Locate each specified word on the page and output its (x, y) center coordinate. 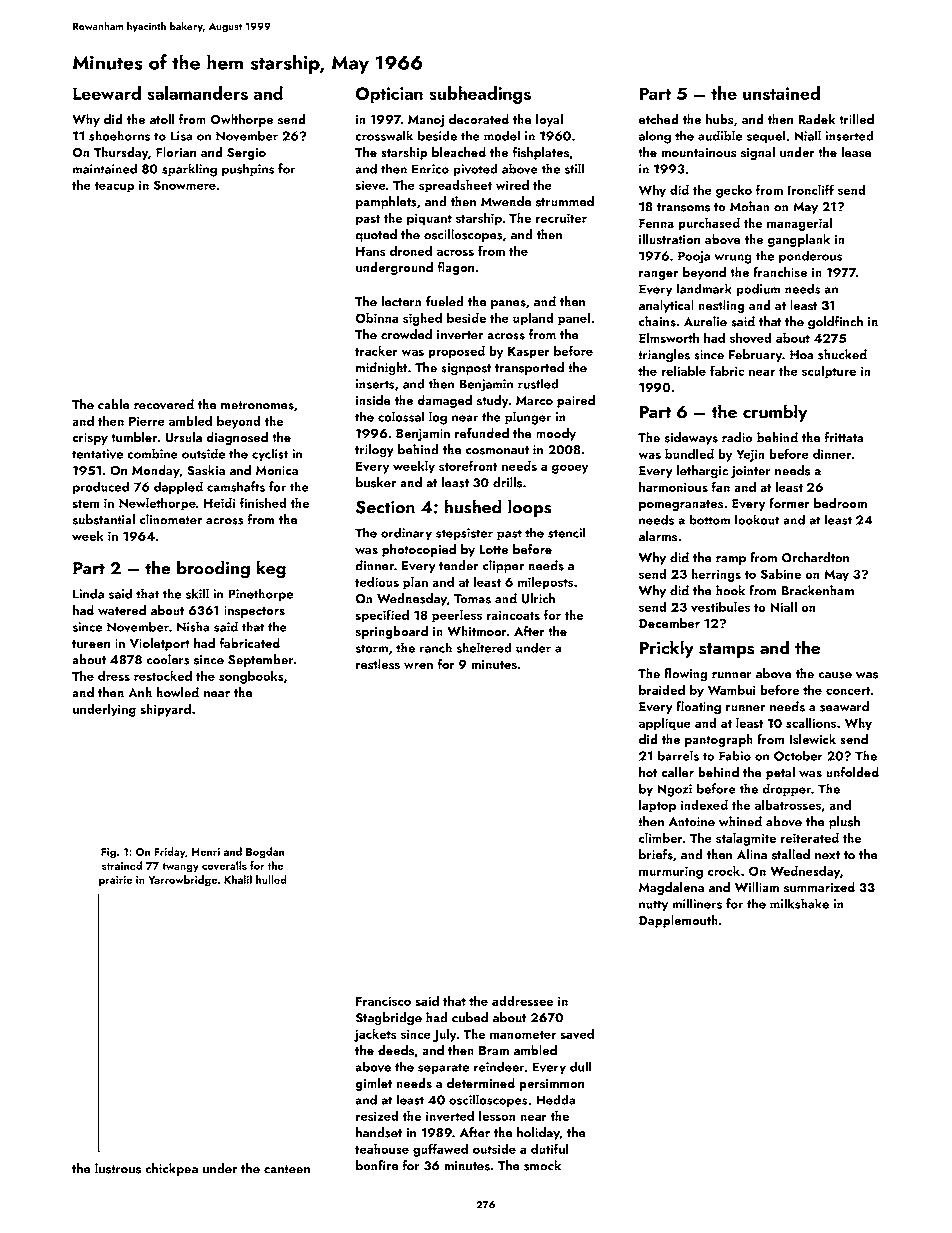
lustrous (118, 1168)
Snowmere (185, 185)
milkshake (799, 903)
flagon (455, 268)
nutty (653, 906)
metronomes (257, 405)
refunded (482, 433)
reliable (683, 370)
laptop (657, 806)
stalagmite (746, 839)
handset (379, 1132)
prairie (115, 881)
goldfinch (835, 322)
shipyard (165, 710)
